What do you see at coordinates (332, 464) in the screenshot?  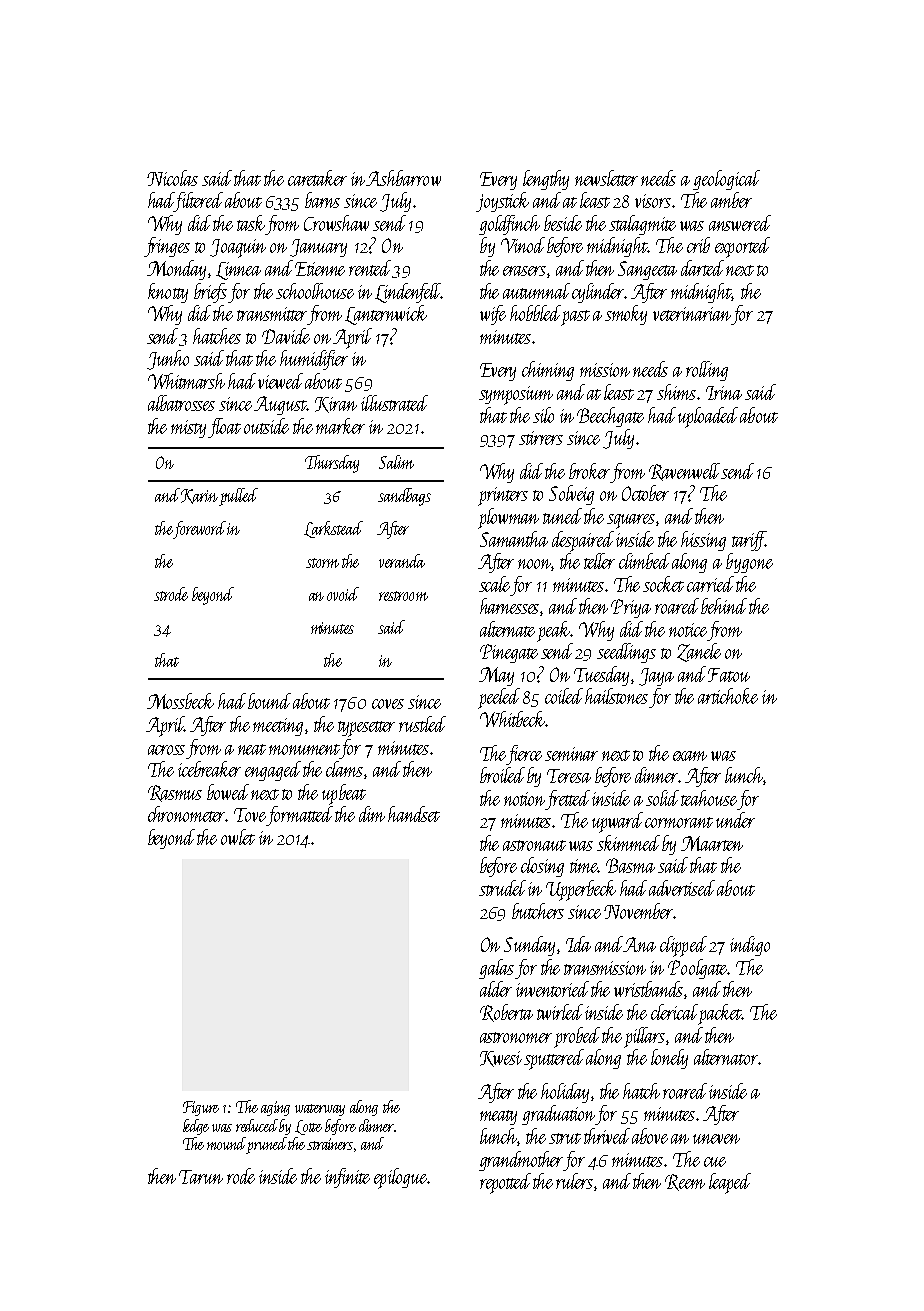 I see `Thursday` at bounding box center [332, 464].
